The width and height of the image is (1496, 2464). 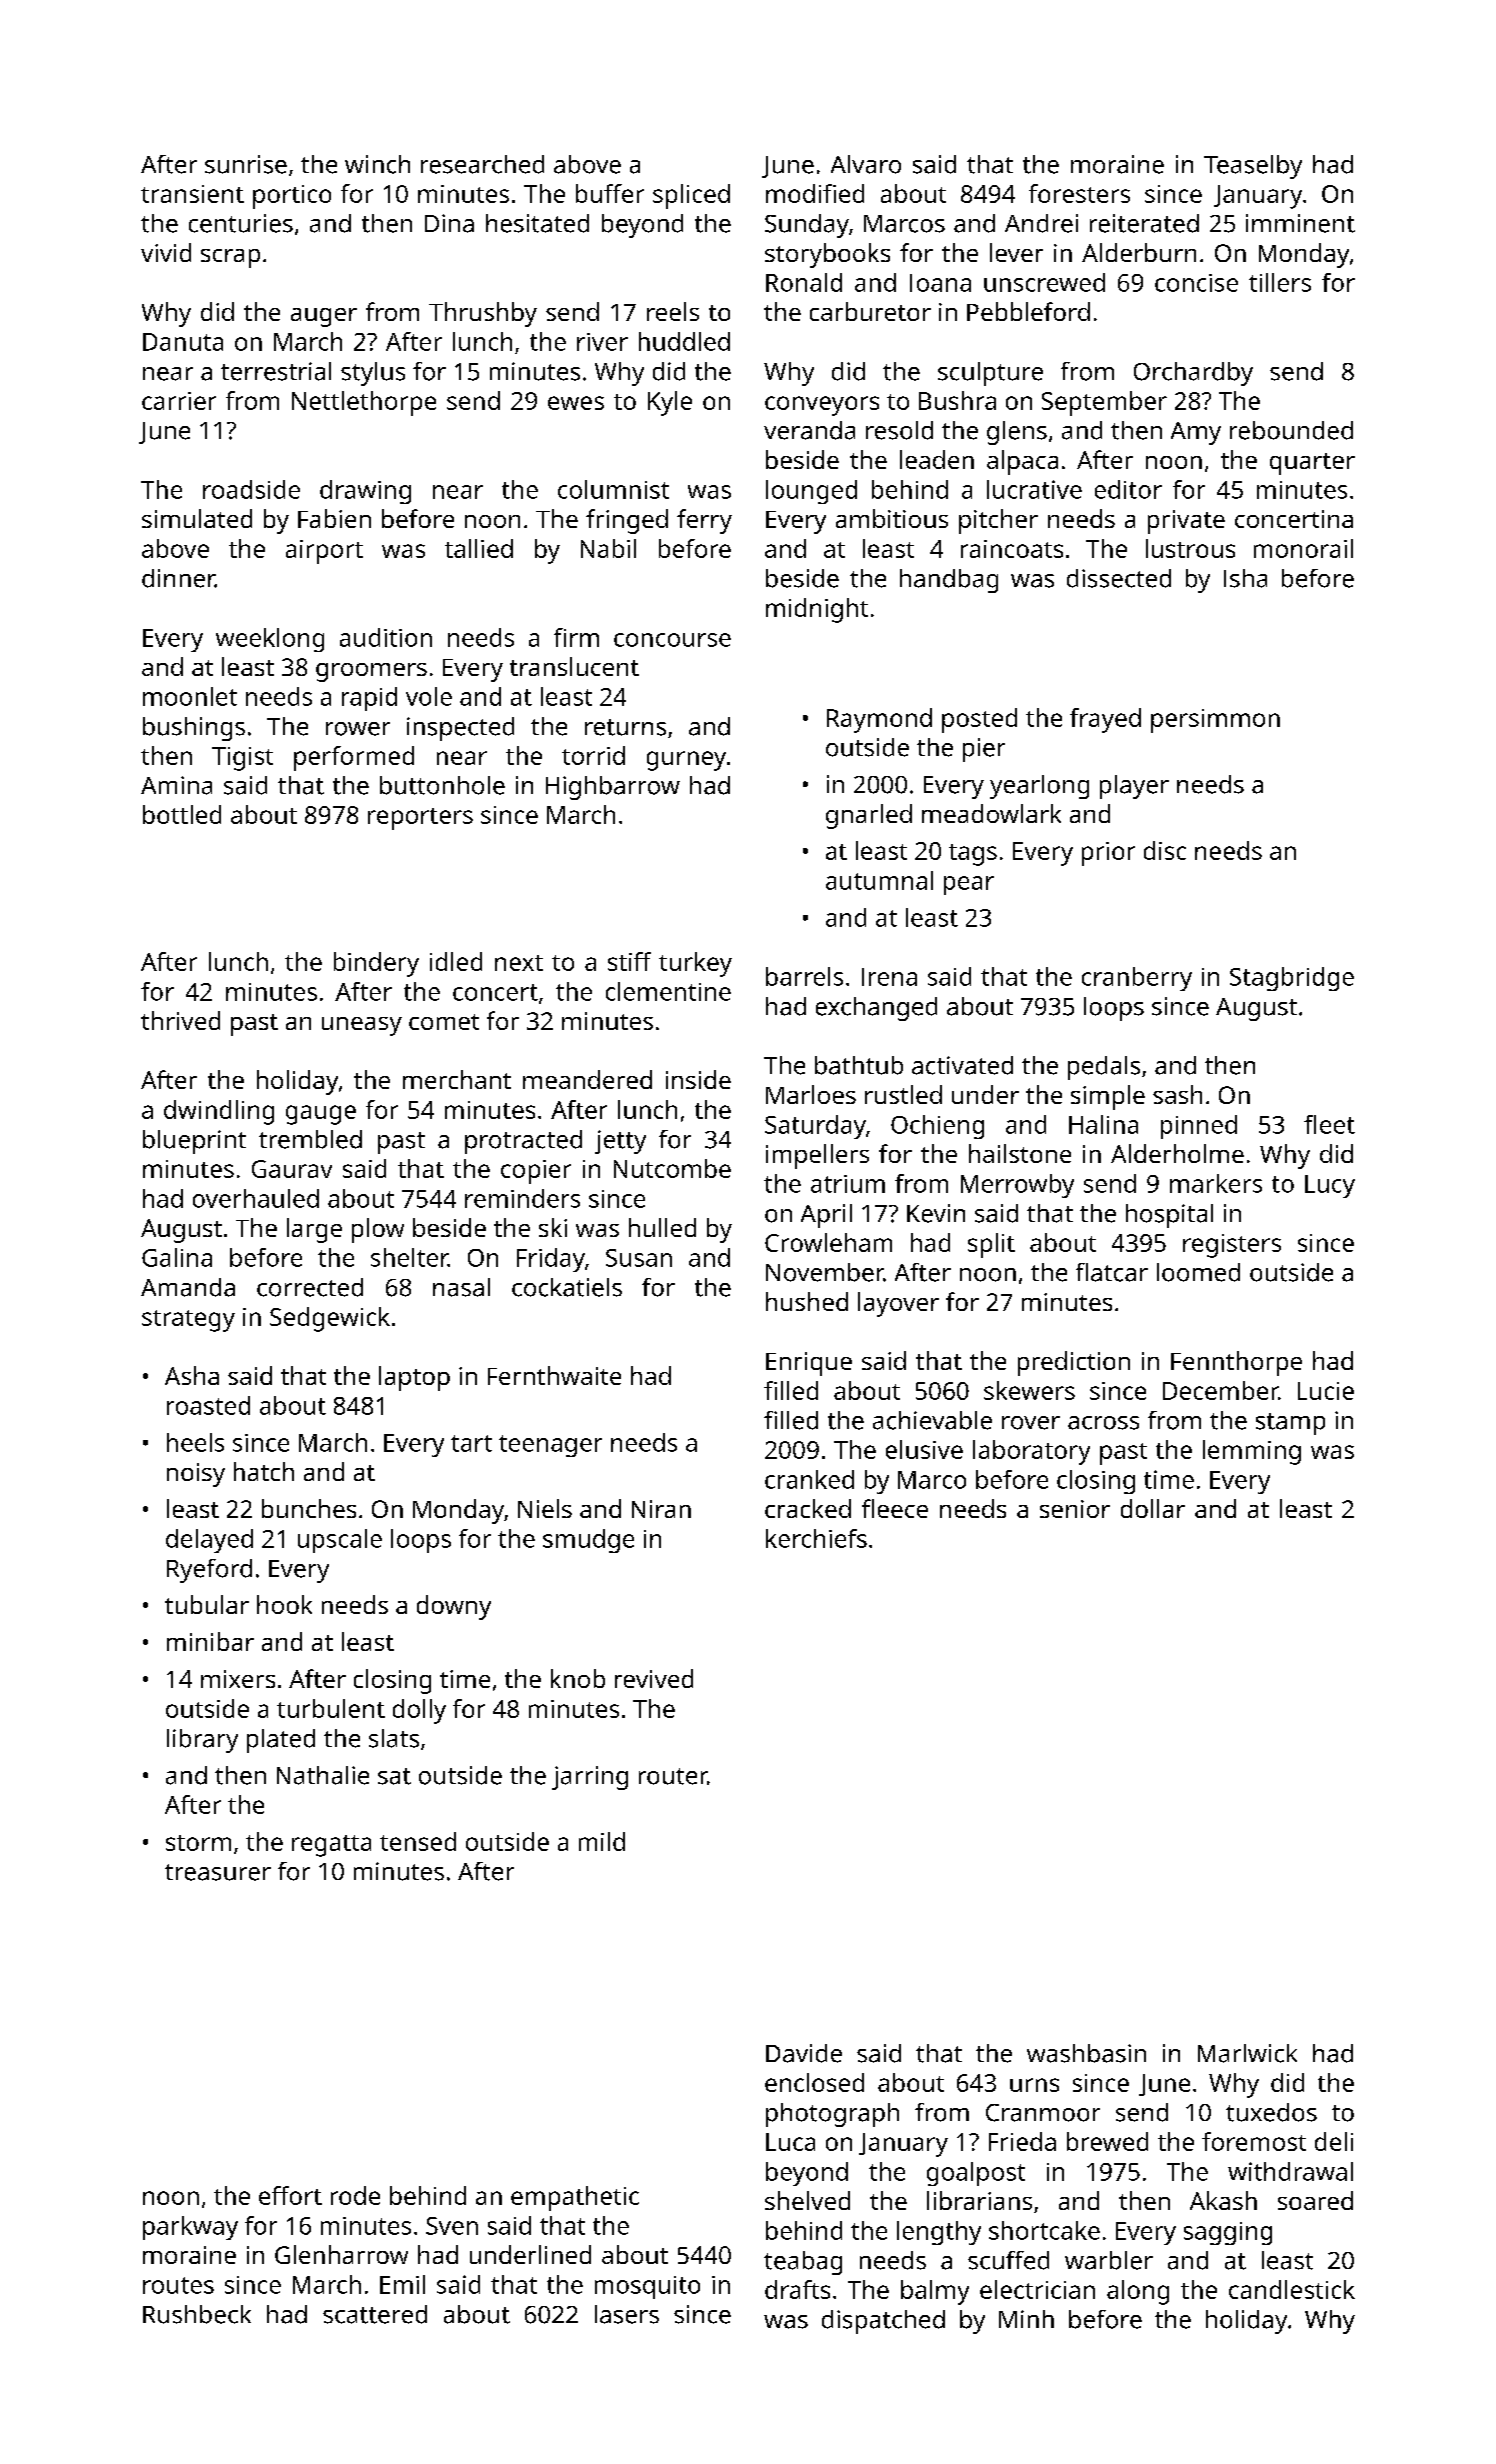 I want to click on Andrei, so click(x=1041, y=223).
